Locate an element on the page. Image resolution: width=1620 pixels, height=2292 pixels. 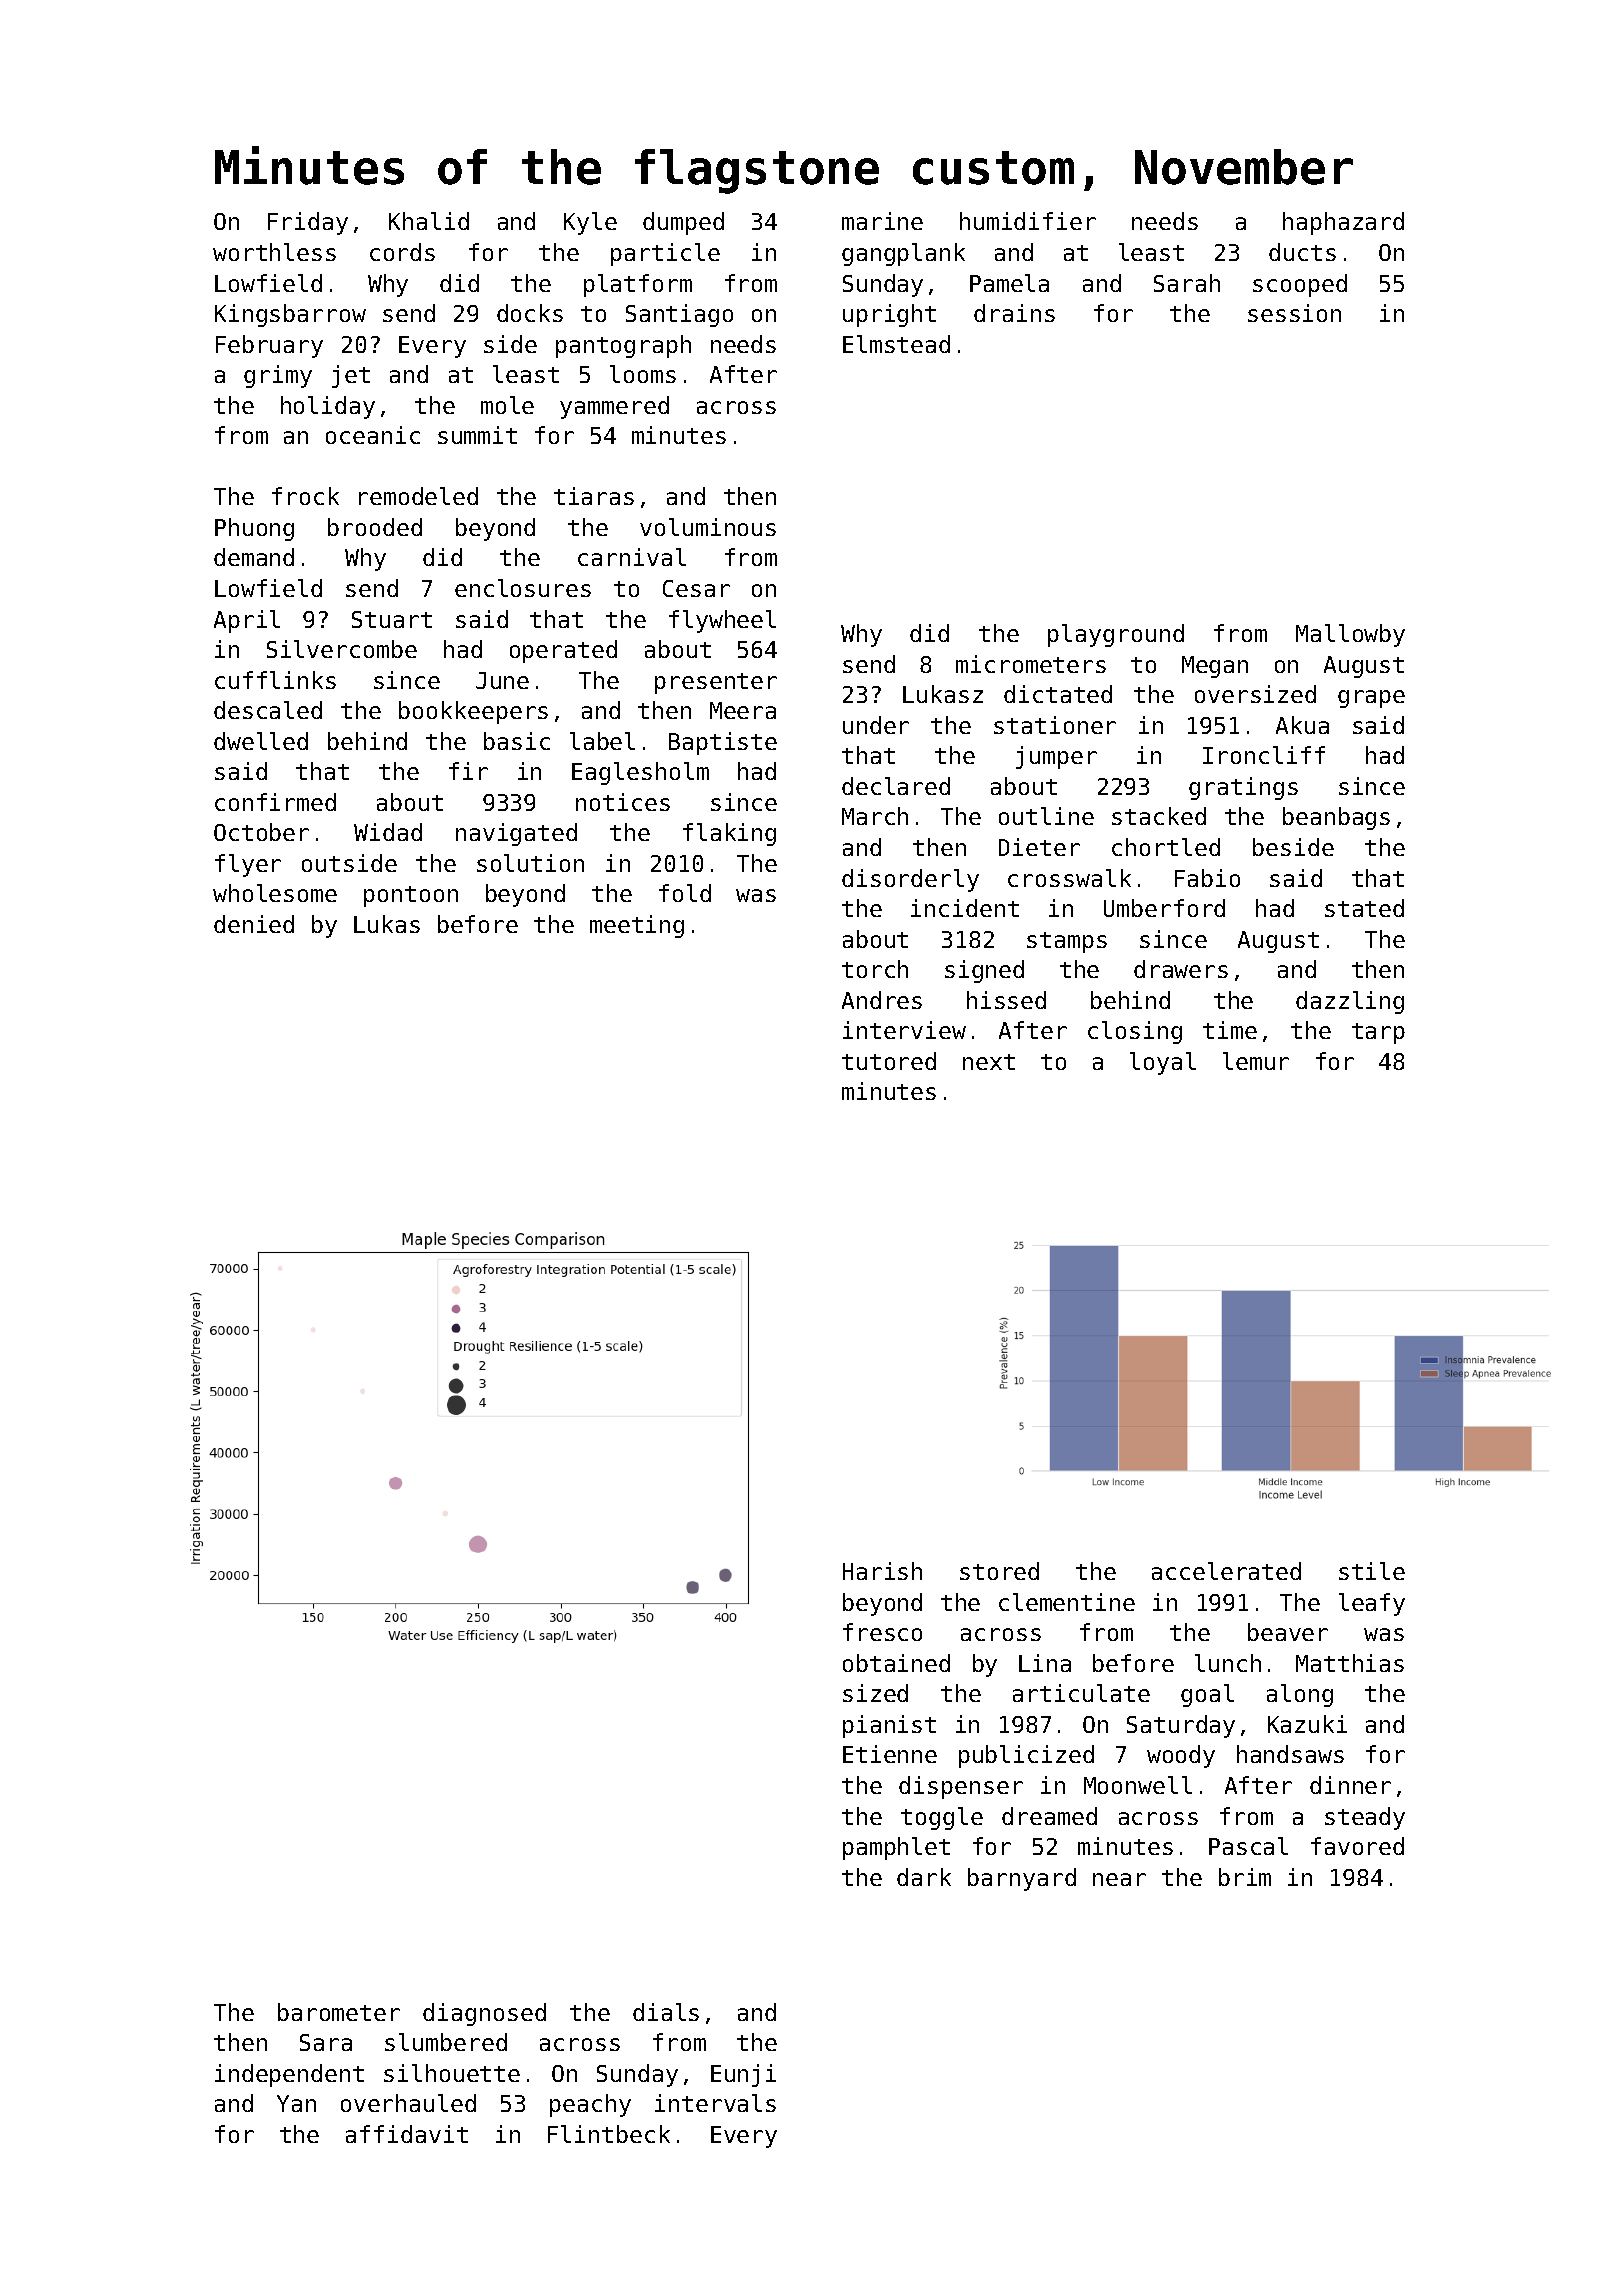
brim is located at coordinates (1245, 1877).
